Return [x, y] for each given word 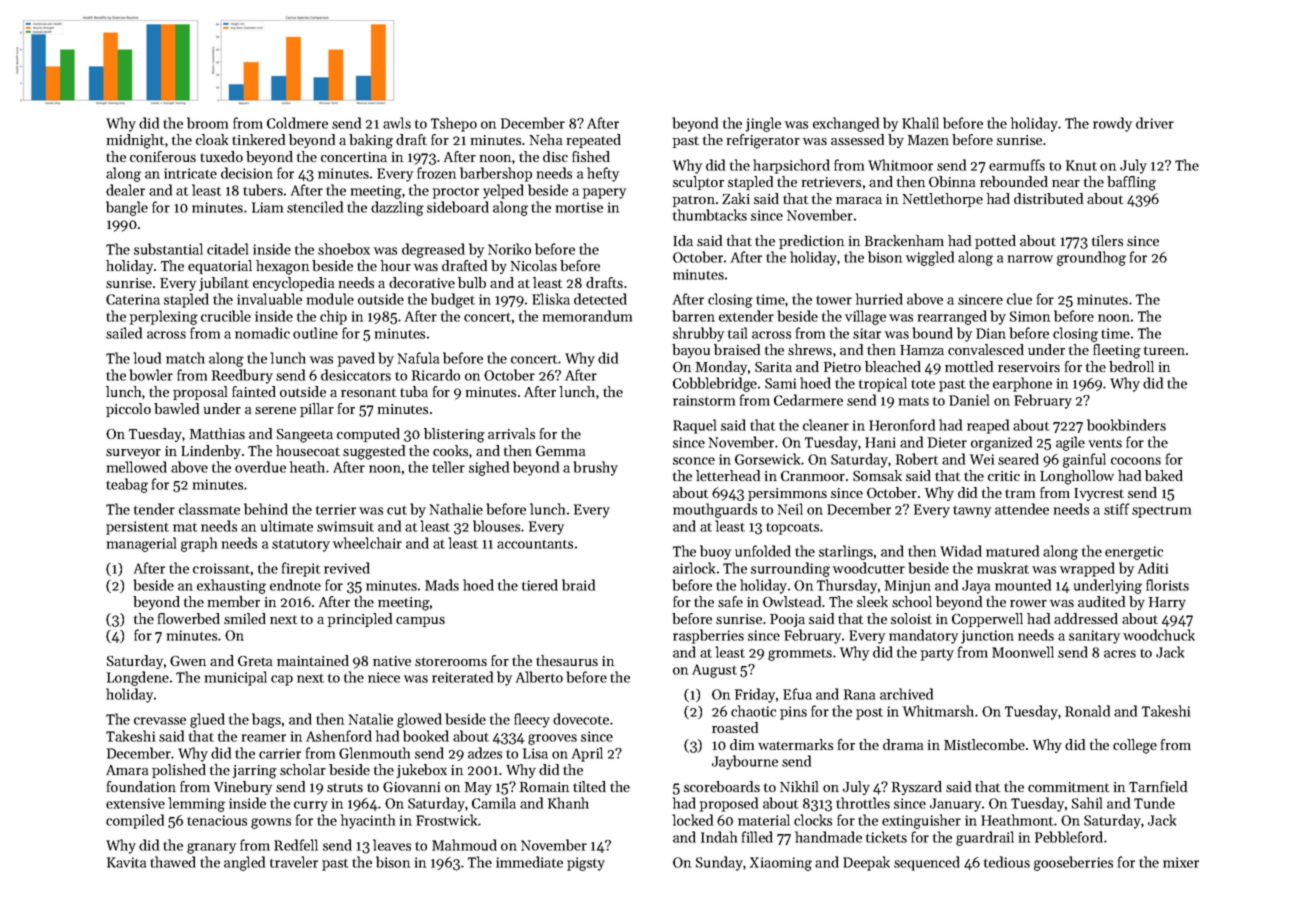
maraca [859, 200]
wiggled [930, 258]
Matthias [217, 433]
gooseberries [1073, 863]
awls [397, 123]
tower [834, 300]
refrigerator [763, 141]
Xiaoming [781, 864]
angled [244, 863]
